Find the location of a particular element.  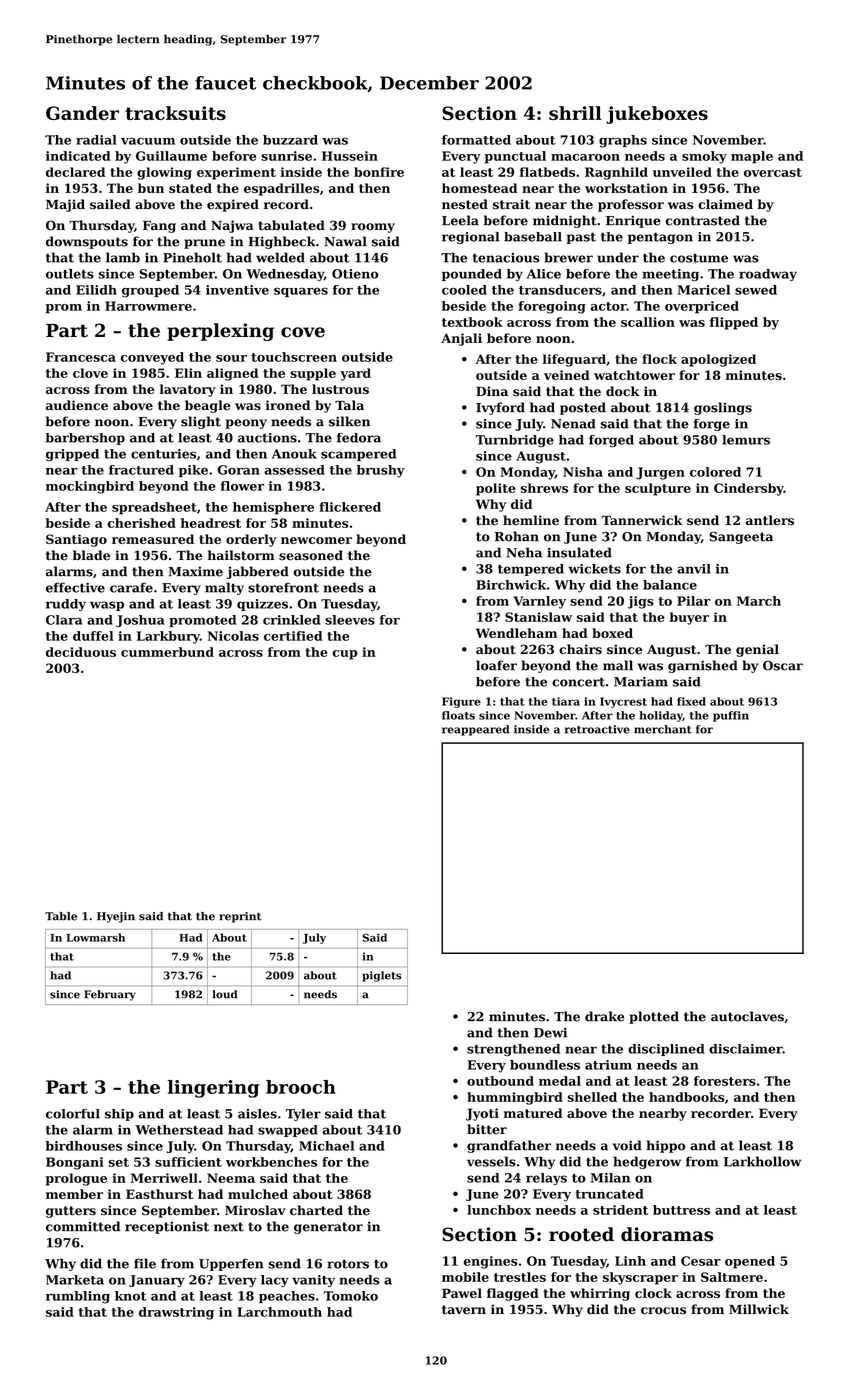

Birchwick is located at coordinates (511, 585).
